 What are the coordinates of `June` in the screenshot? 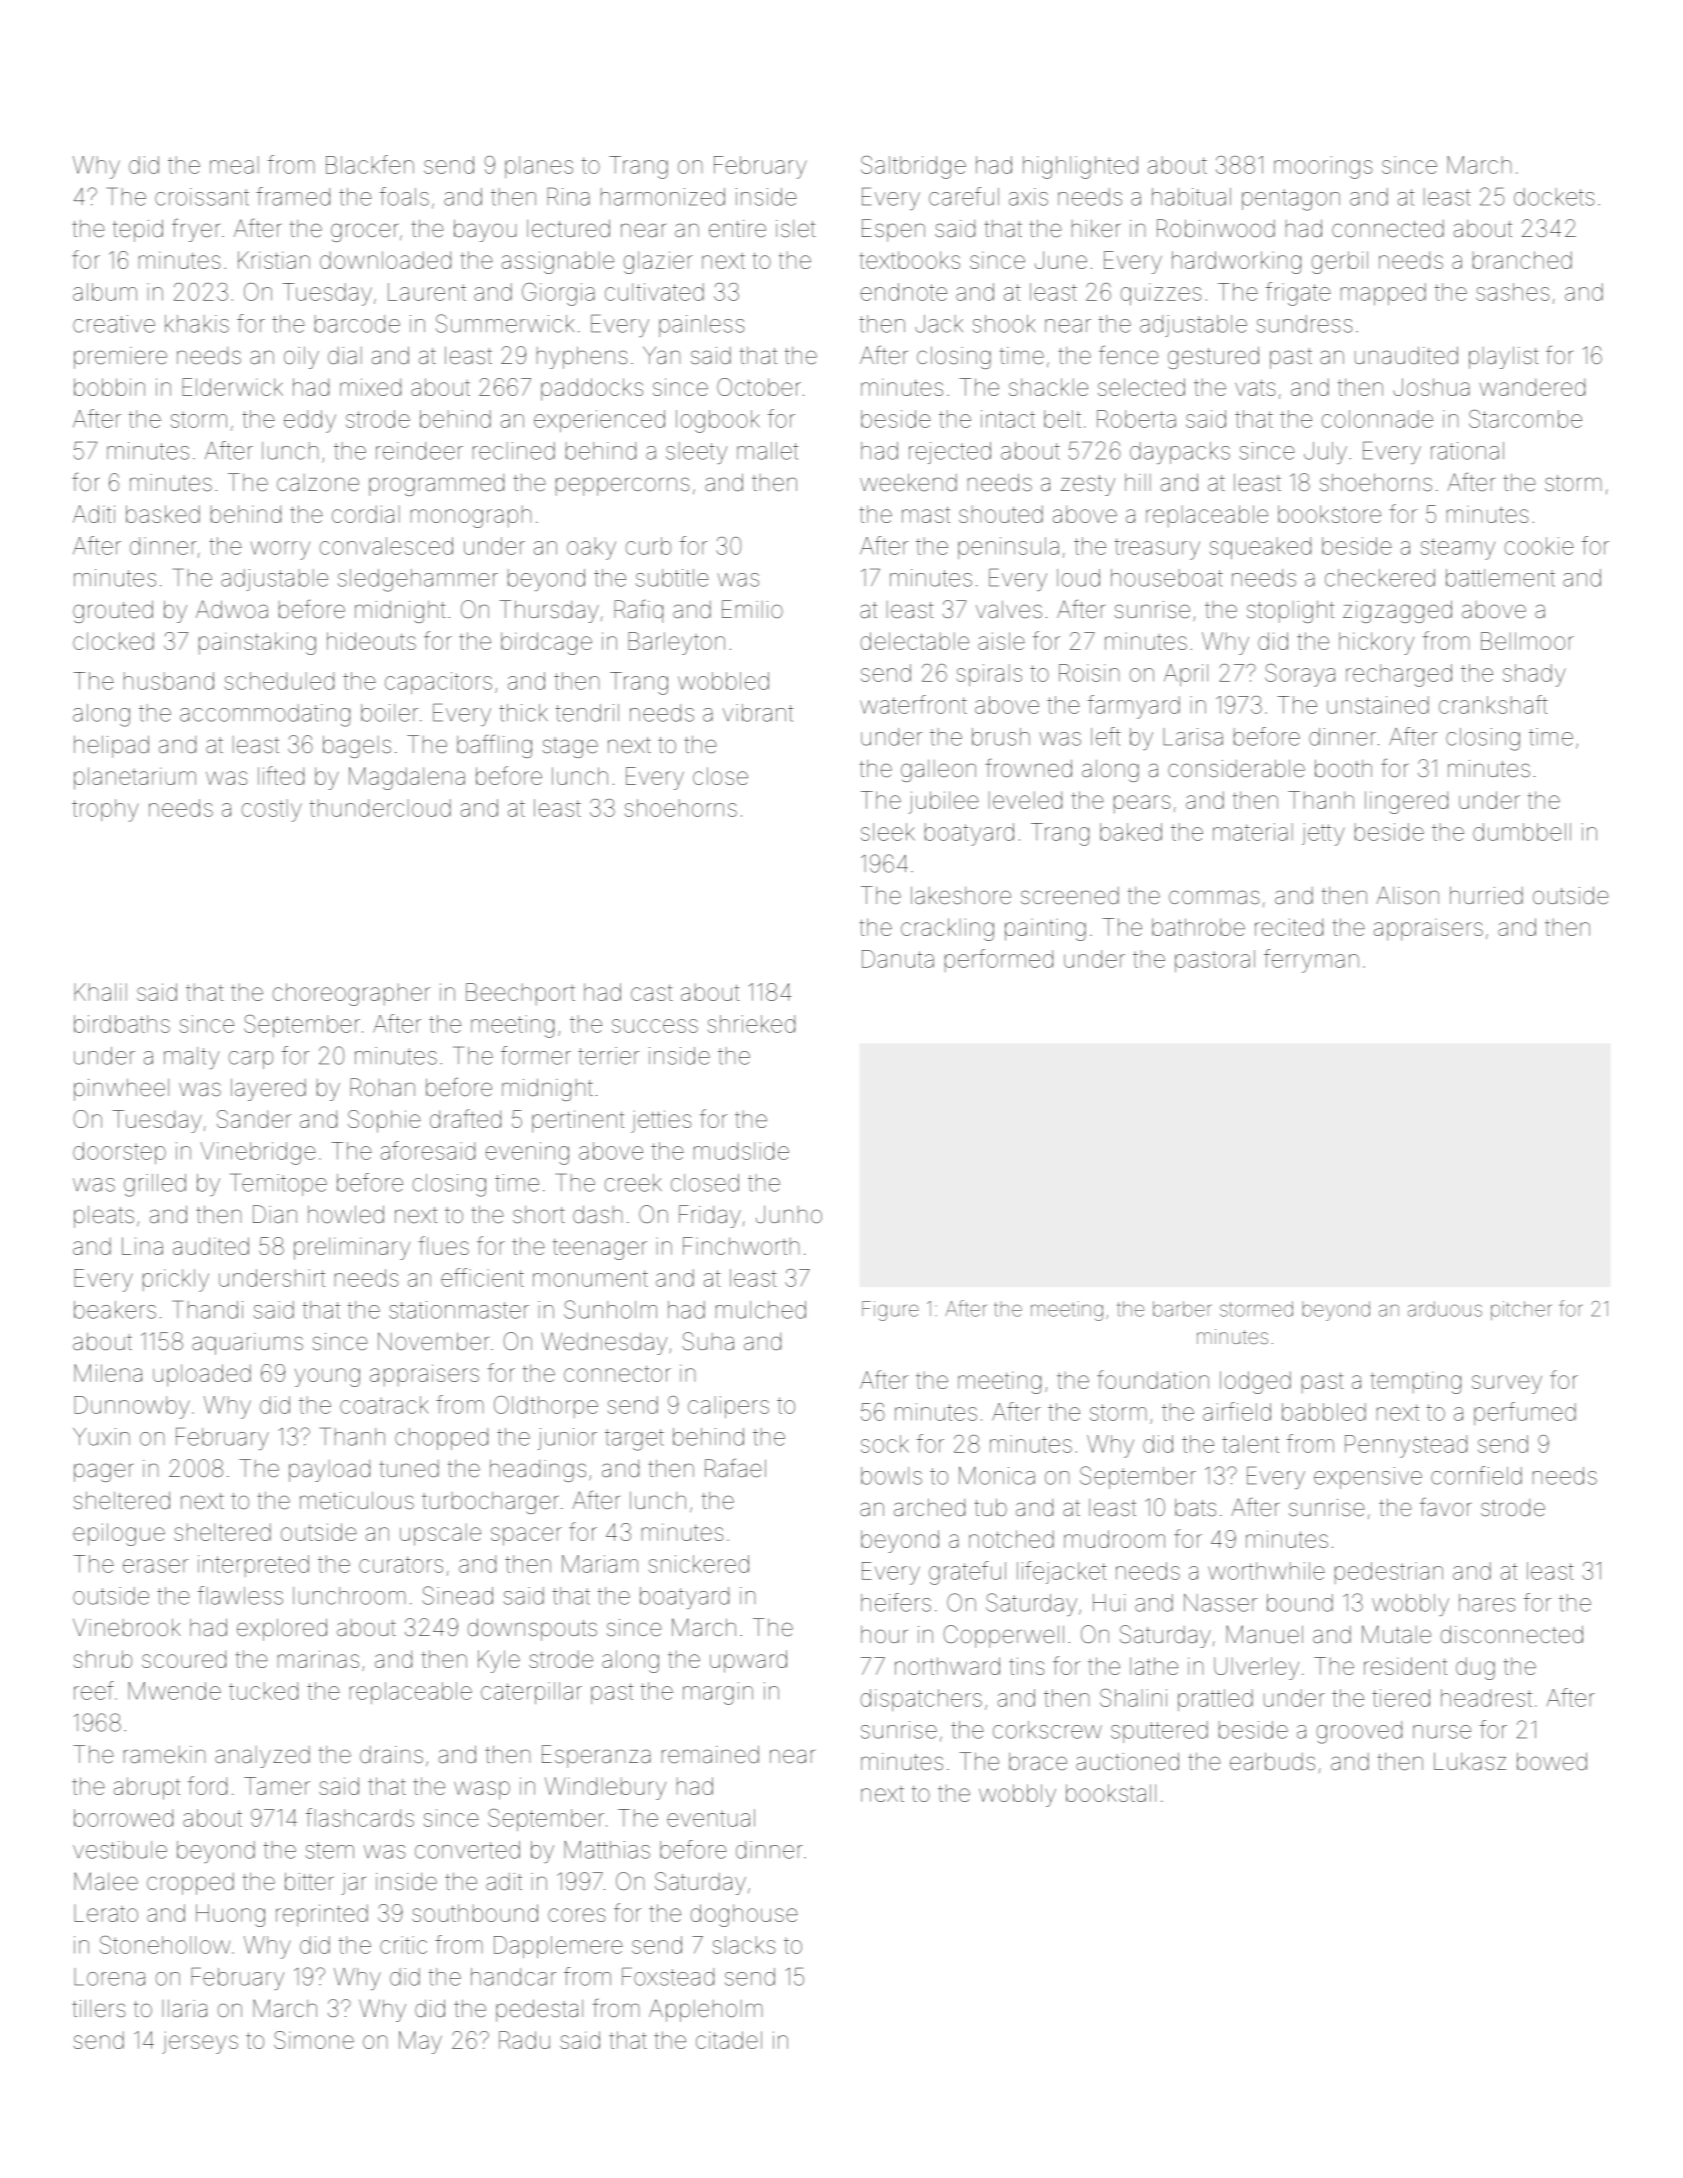 It's located at (1061, 260).
